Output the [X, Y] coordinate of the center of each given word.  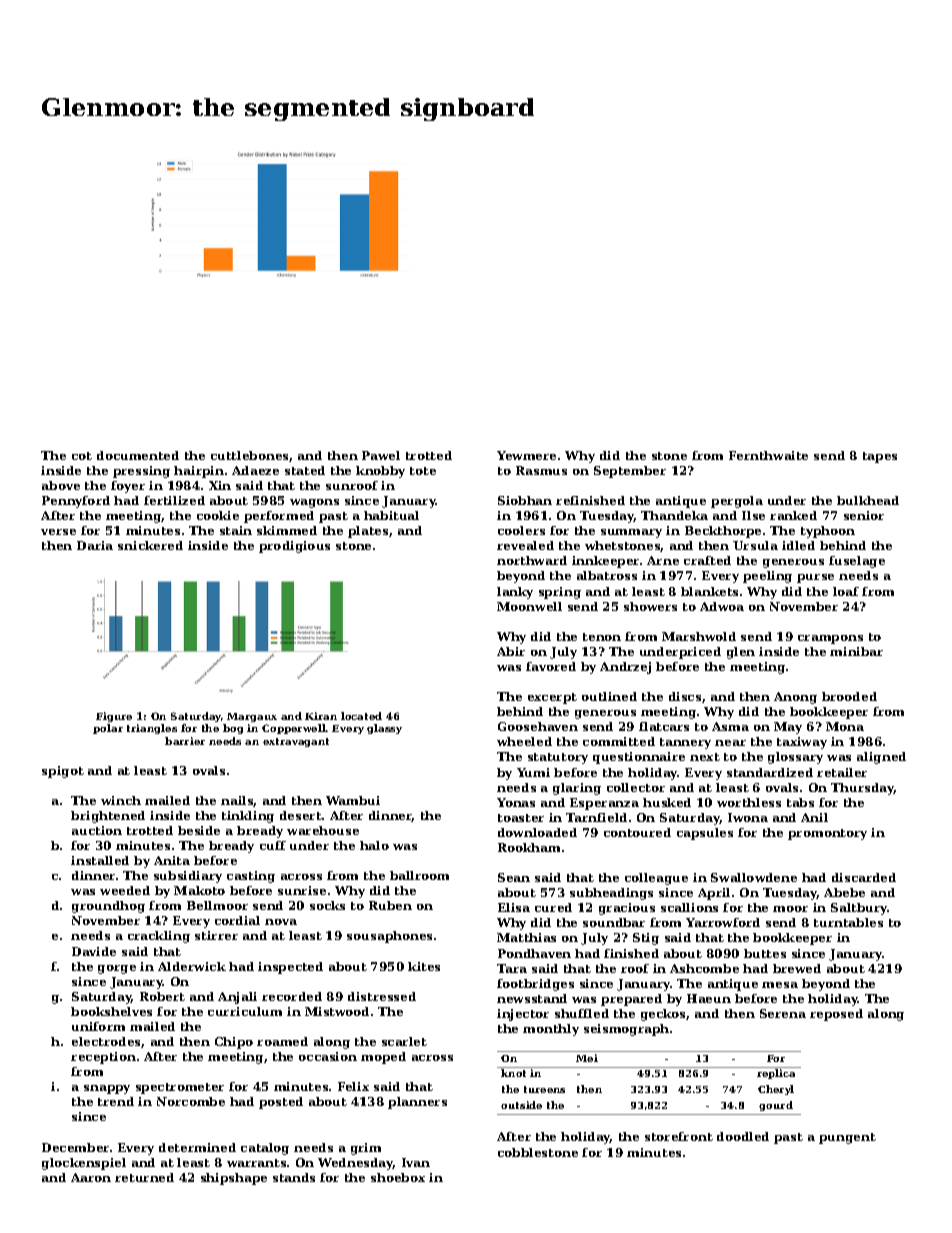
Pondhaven [534, 953]
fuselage [857, 562]
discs [685, 696]
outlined [609, 696]
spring [560, 593]
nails [237, 801]
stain [236, 530]
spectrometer [180, 1088]
